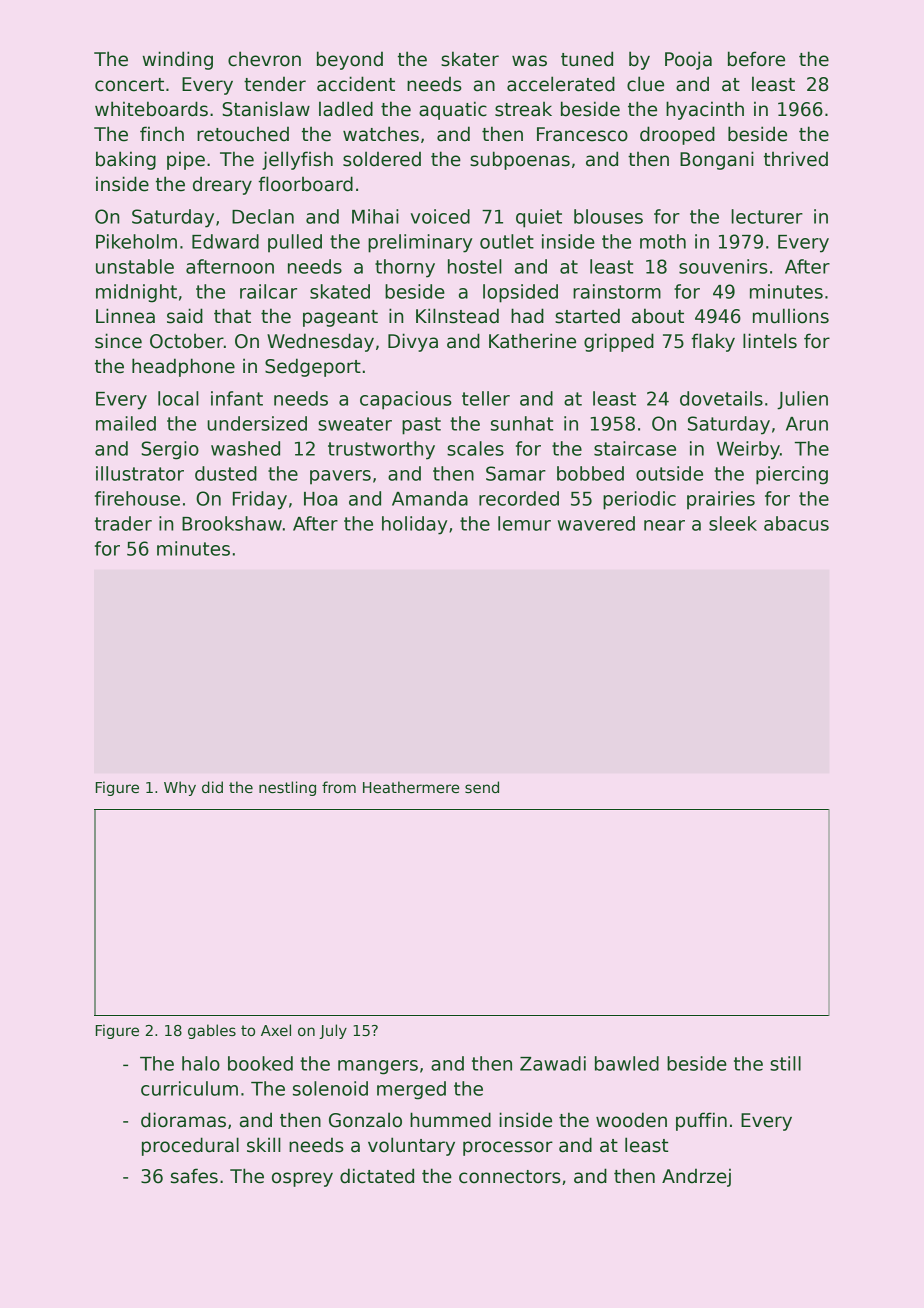 Image resolution: width=924 pixels, height=1308 pixels. What do you see at coordinates (414, 525) in the screenshot?
I see `holiday` at bounding box center [414, 525].
